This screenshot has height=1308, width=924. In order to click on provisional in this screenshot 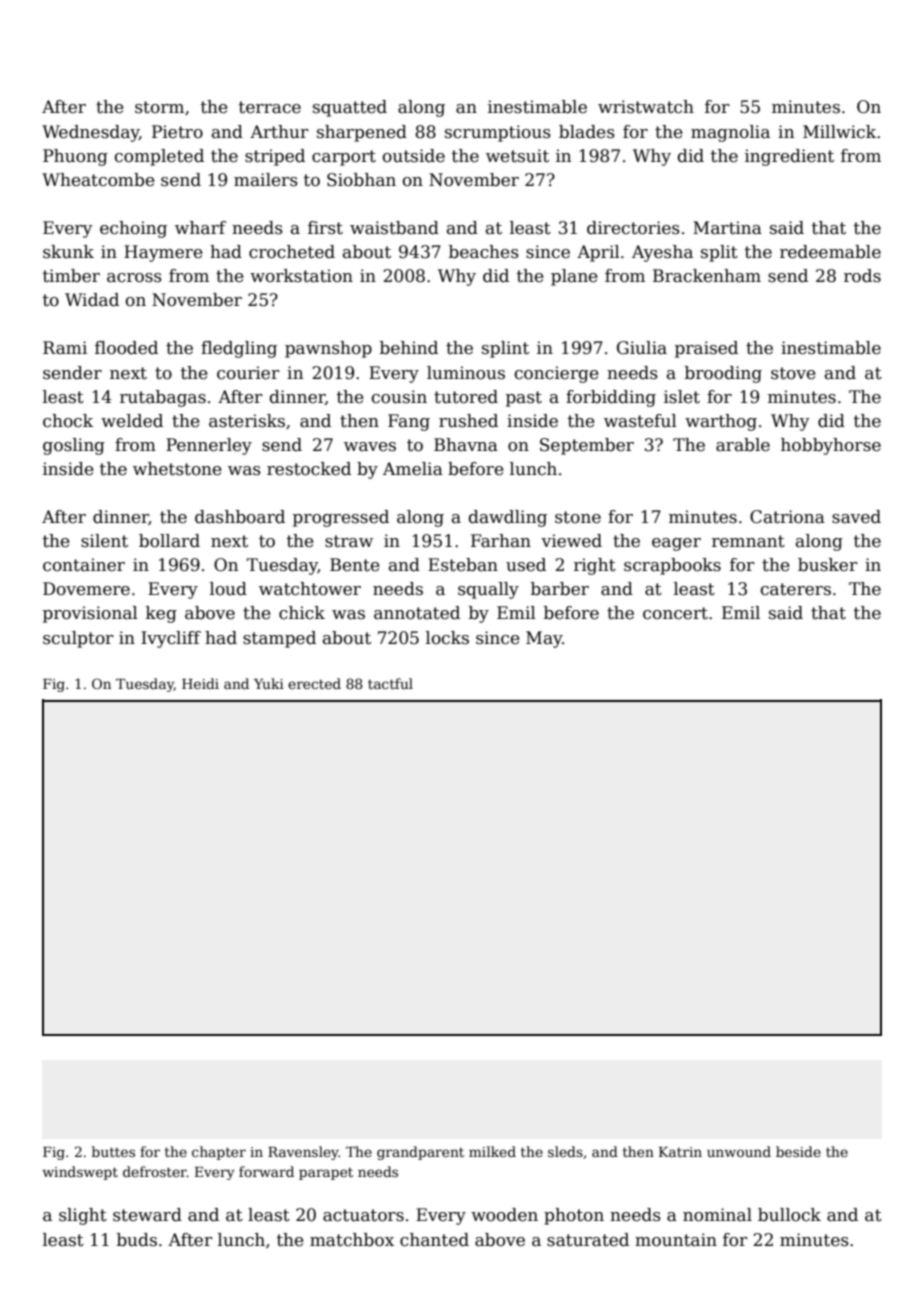, I will do `click(90, 614)`.
